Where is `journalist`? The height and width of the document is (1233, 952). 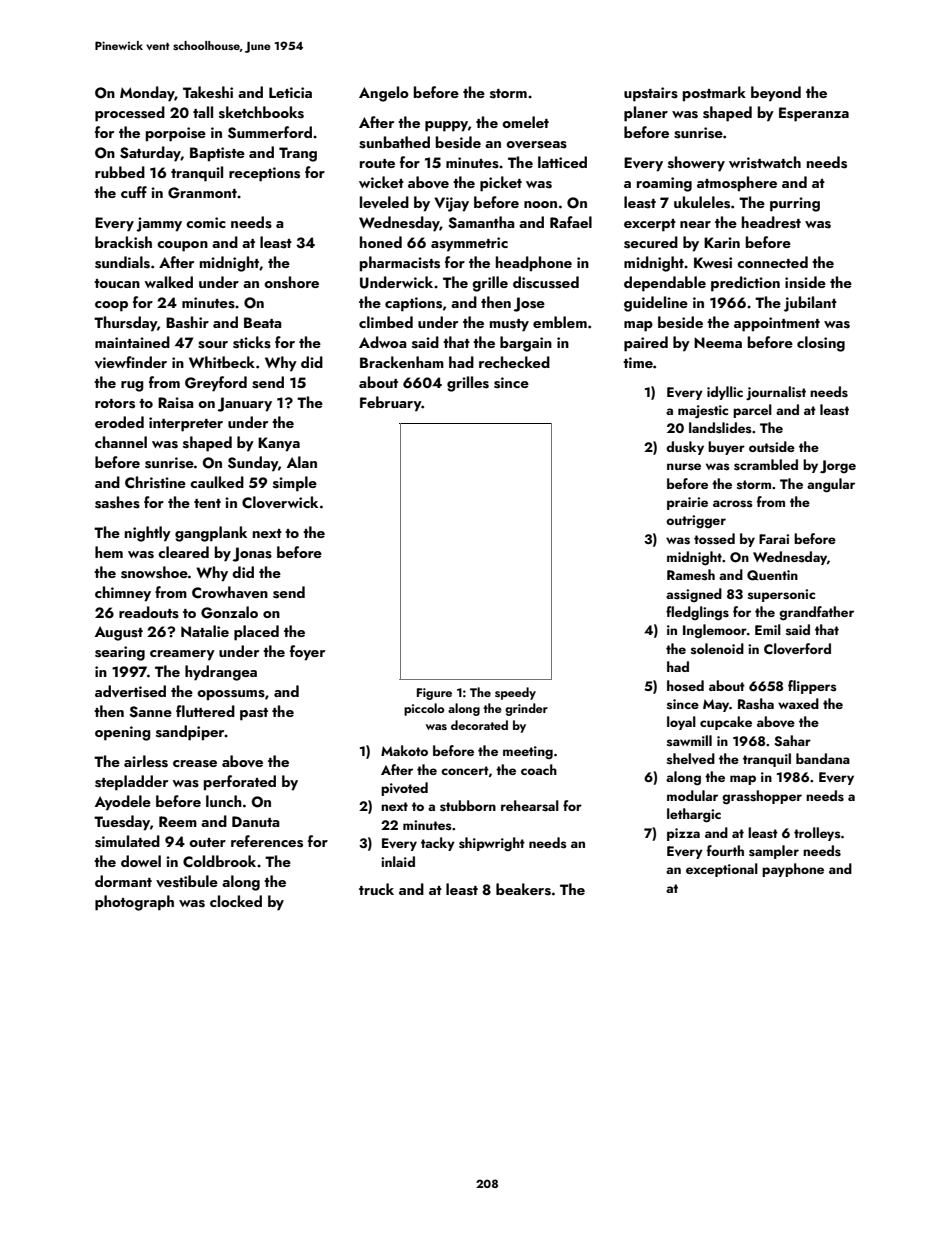
journalist is located at coordinates (776, 393).
